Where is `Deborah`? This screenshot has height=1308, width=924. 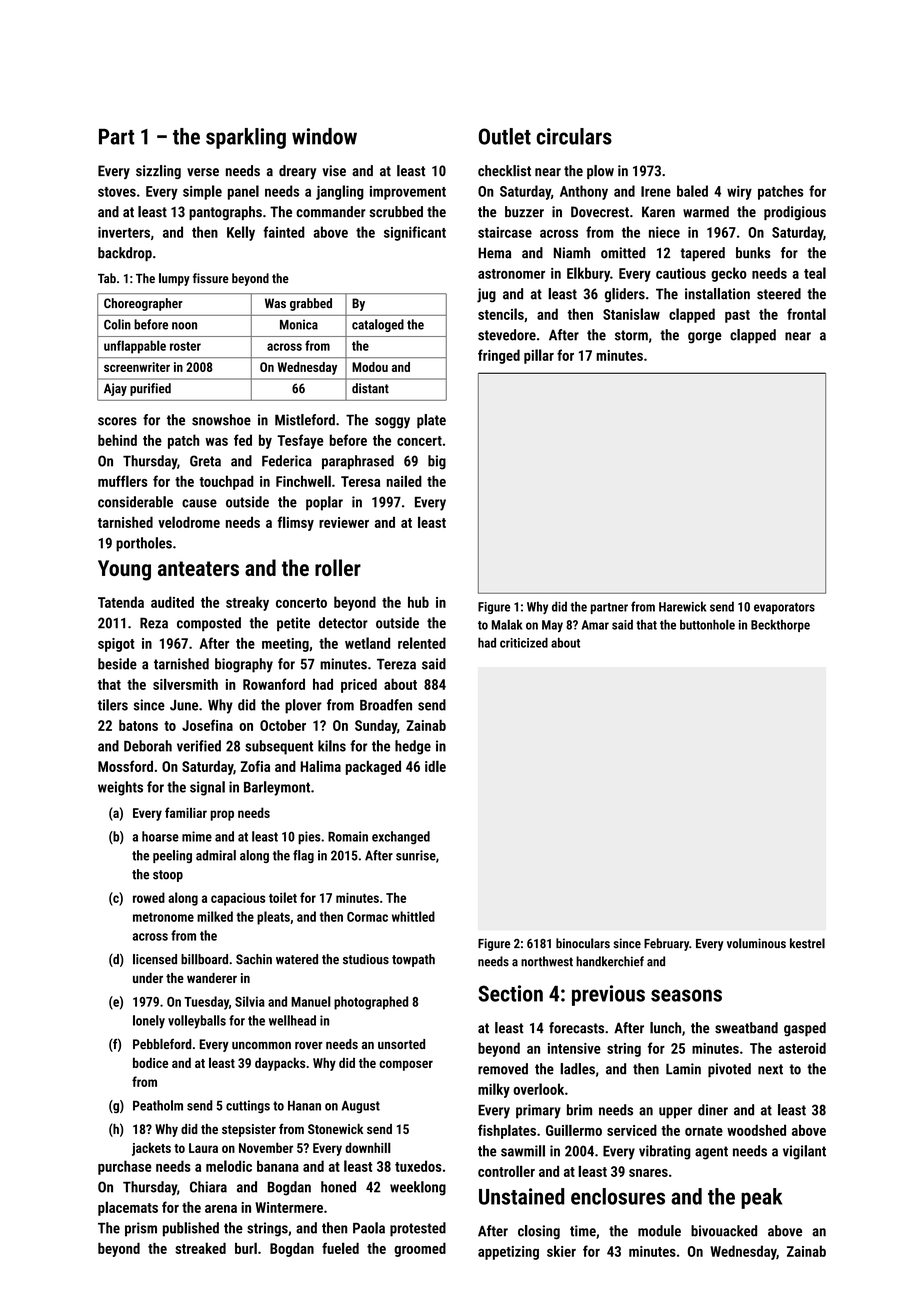
Deborah is located at coordinates (148, 746).
